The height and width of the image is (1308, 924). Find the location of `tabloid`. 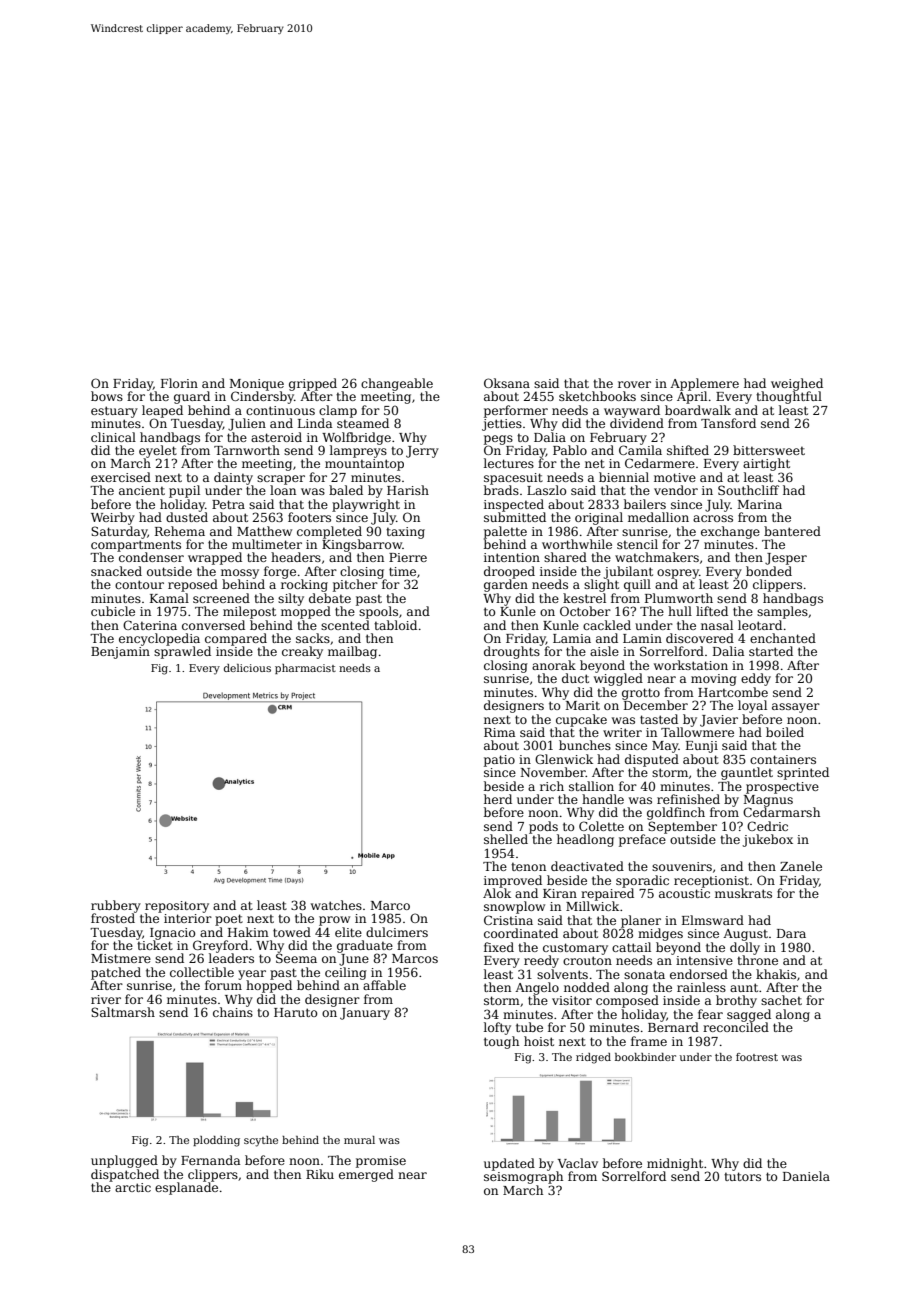

tabloid is located at coordinates (395, 625).
